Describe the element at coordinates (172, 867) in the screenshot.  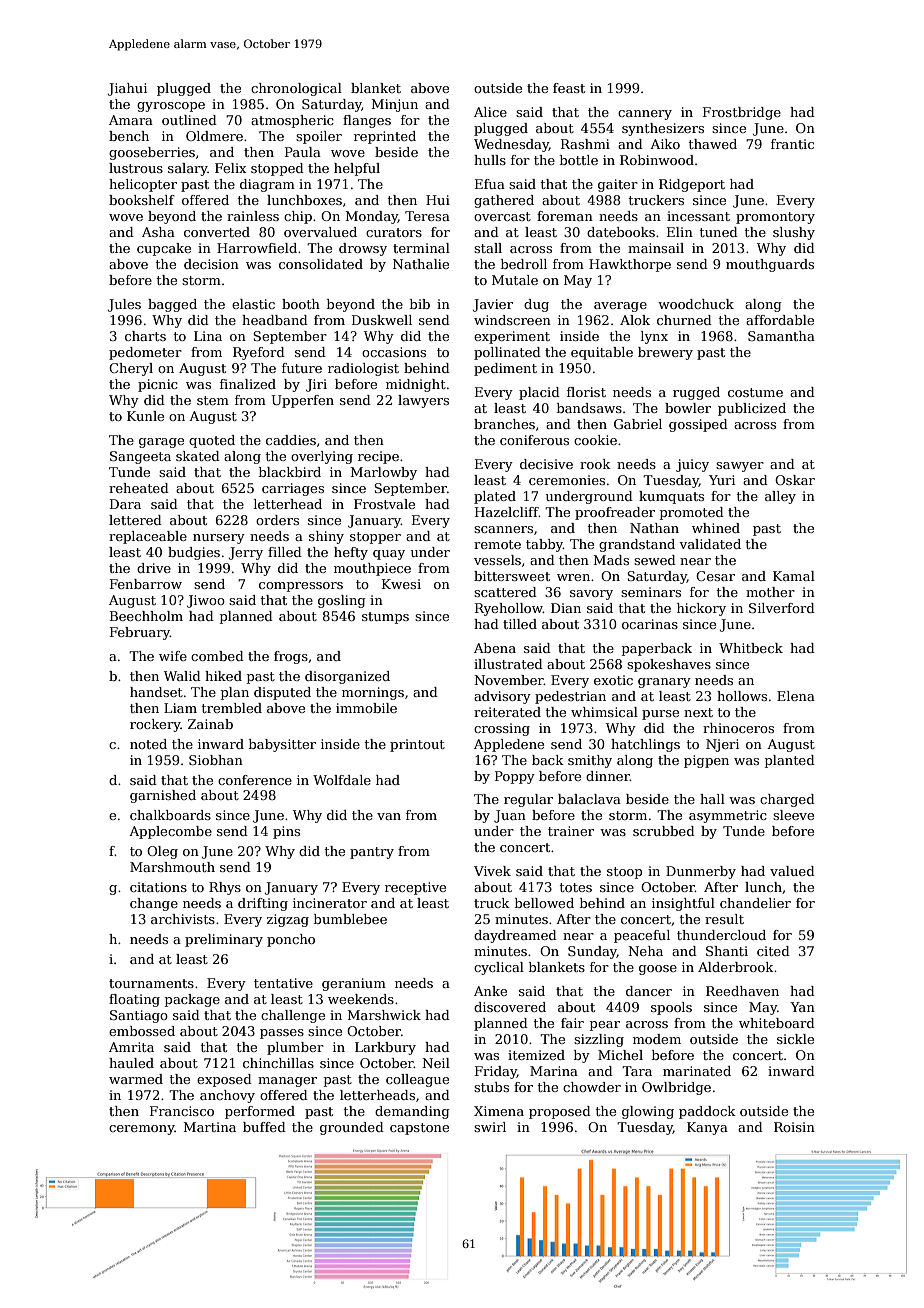
I see `Marshmouth` at that location.
